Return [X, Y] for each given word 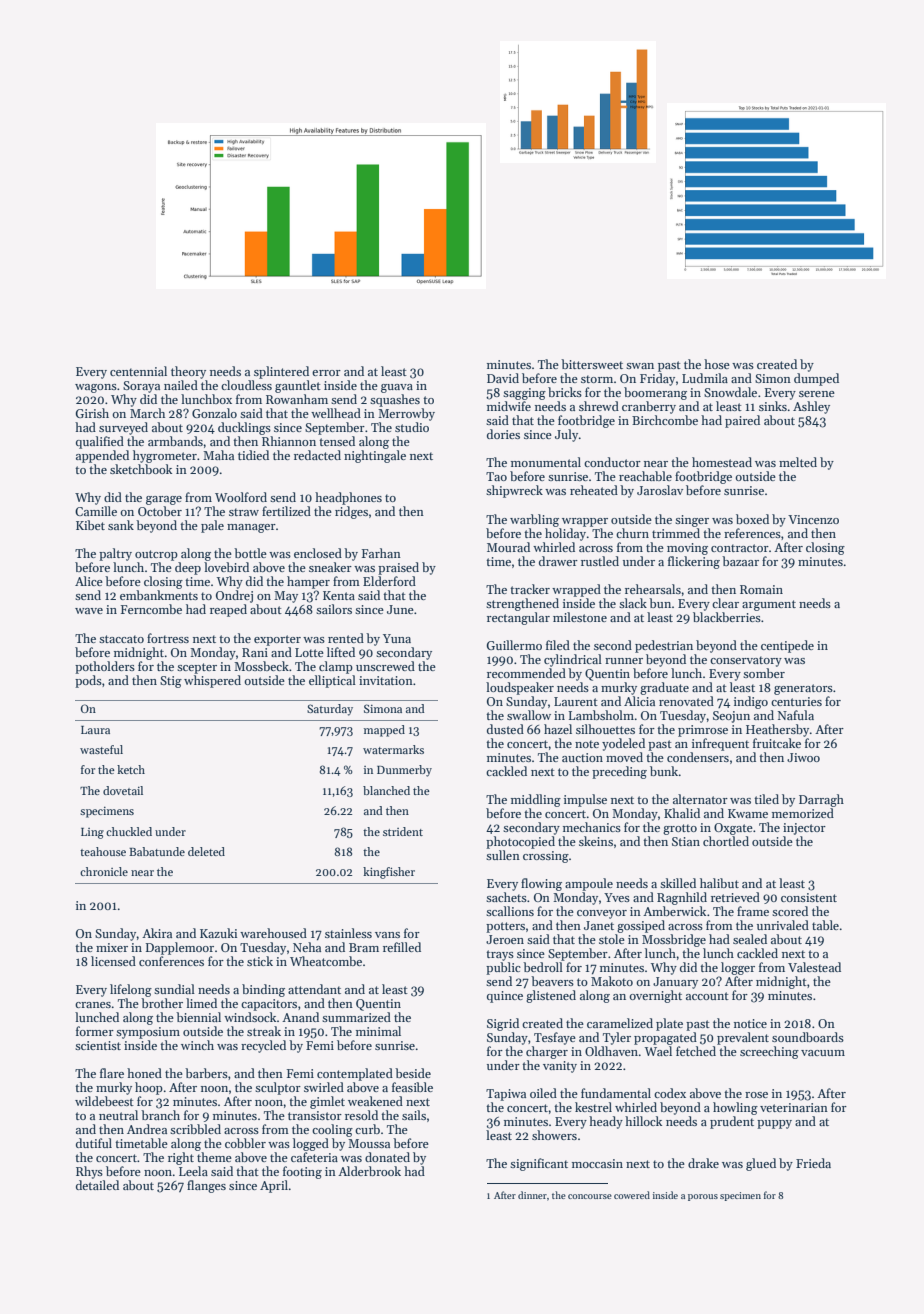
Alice [89, 581]
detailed [97, 1185]
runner [624, 661]
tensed [337, 441]
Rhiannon [289, 441]
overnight [655, 996]
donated [387, 1157]
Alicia [639, 701]
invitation [386, 680]
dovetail [123, 790]
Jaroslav [660, 490]
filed [558, 645]
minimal [378, 1031]
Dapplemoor [180, 948]
